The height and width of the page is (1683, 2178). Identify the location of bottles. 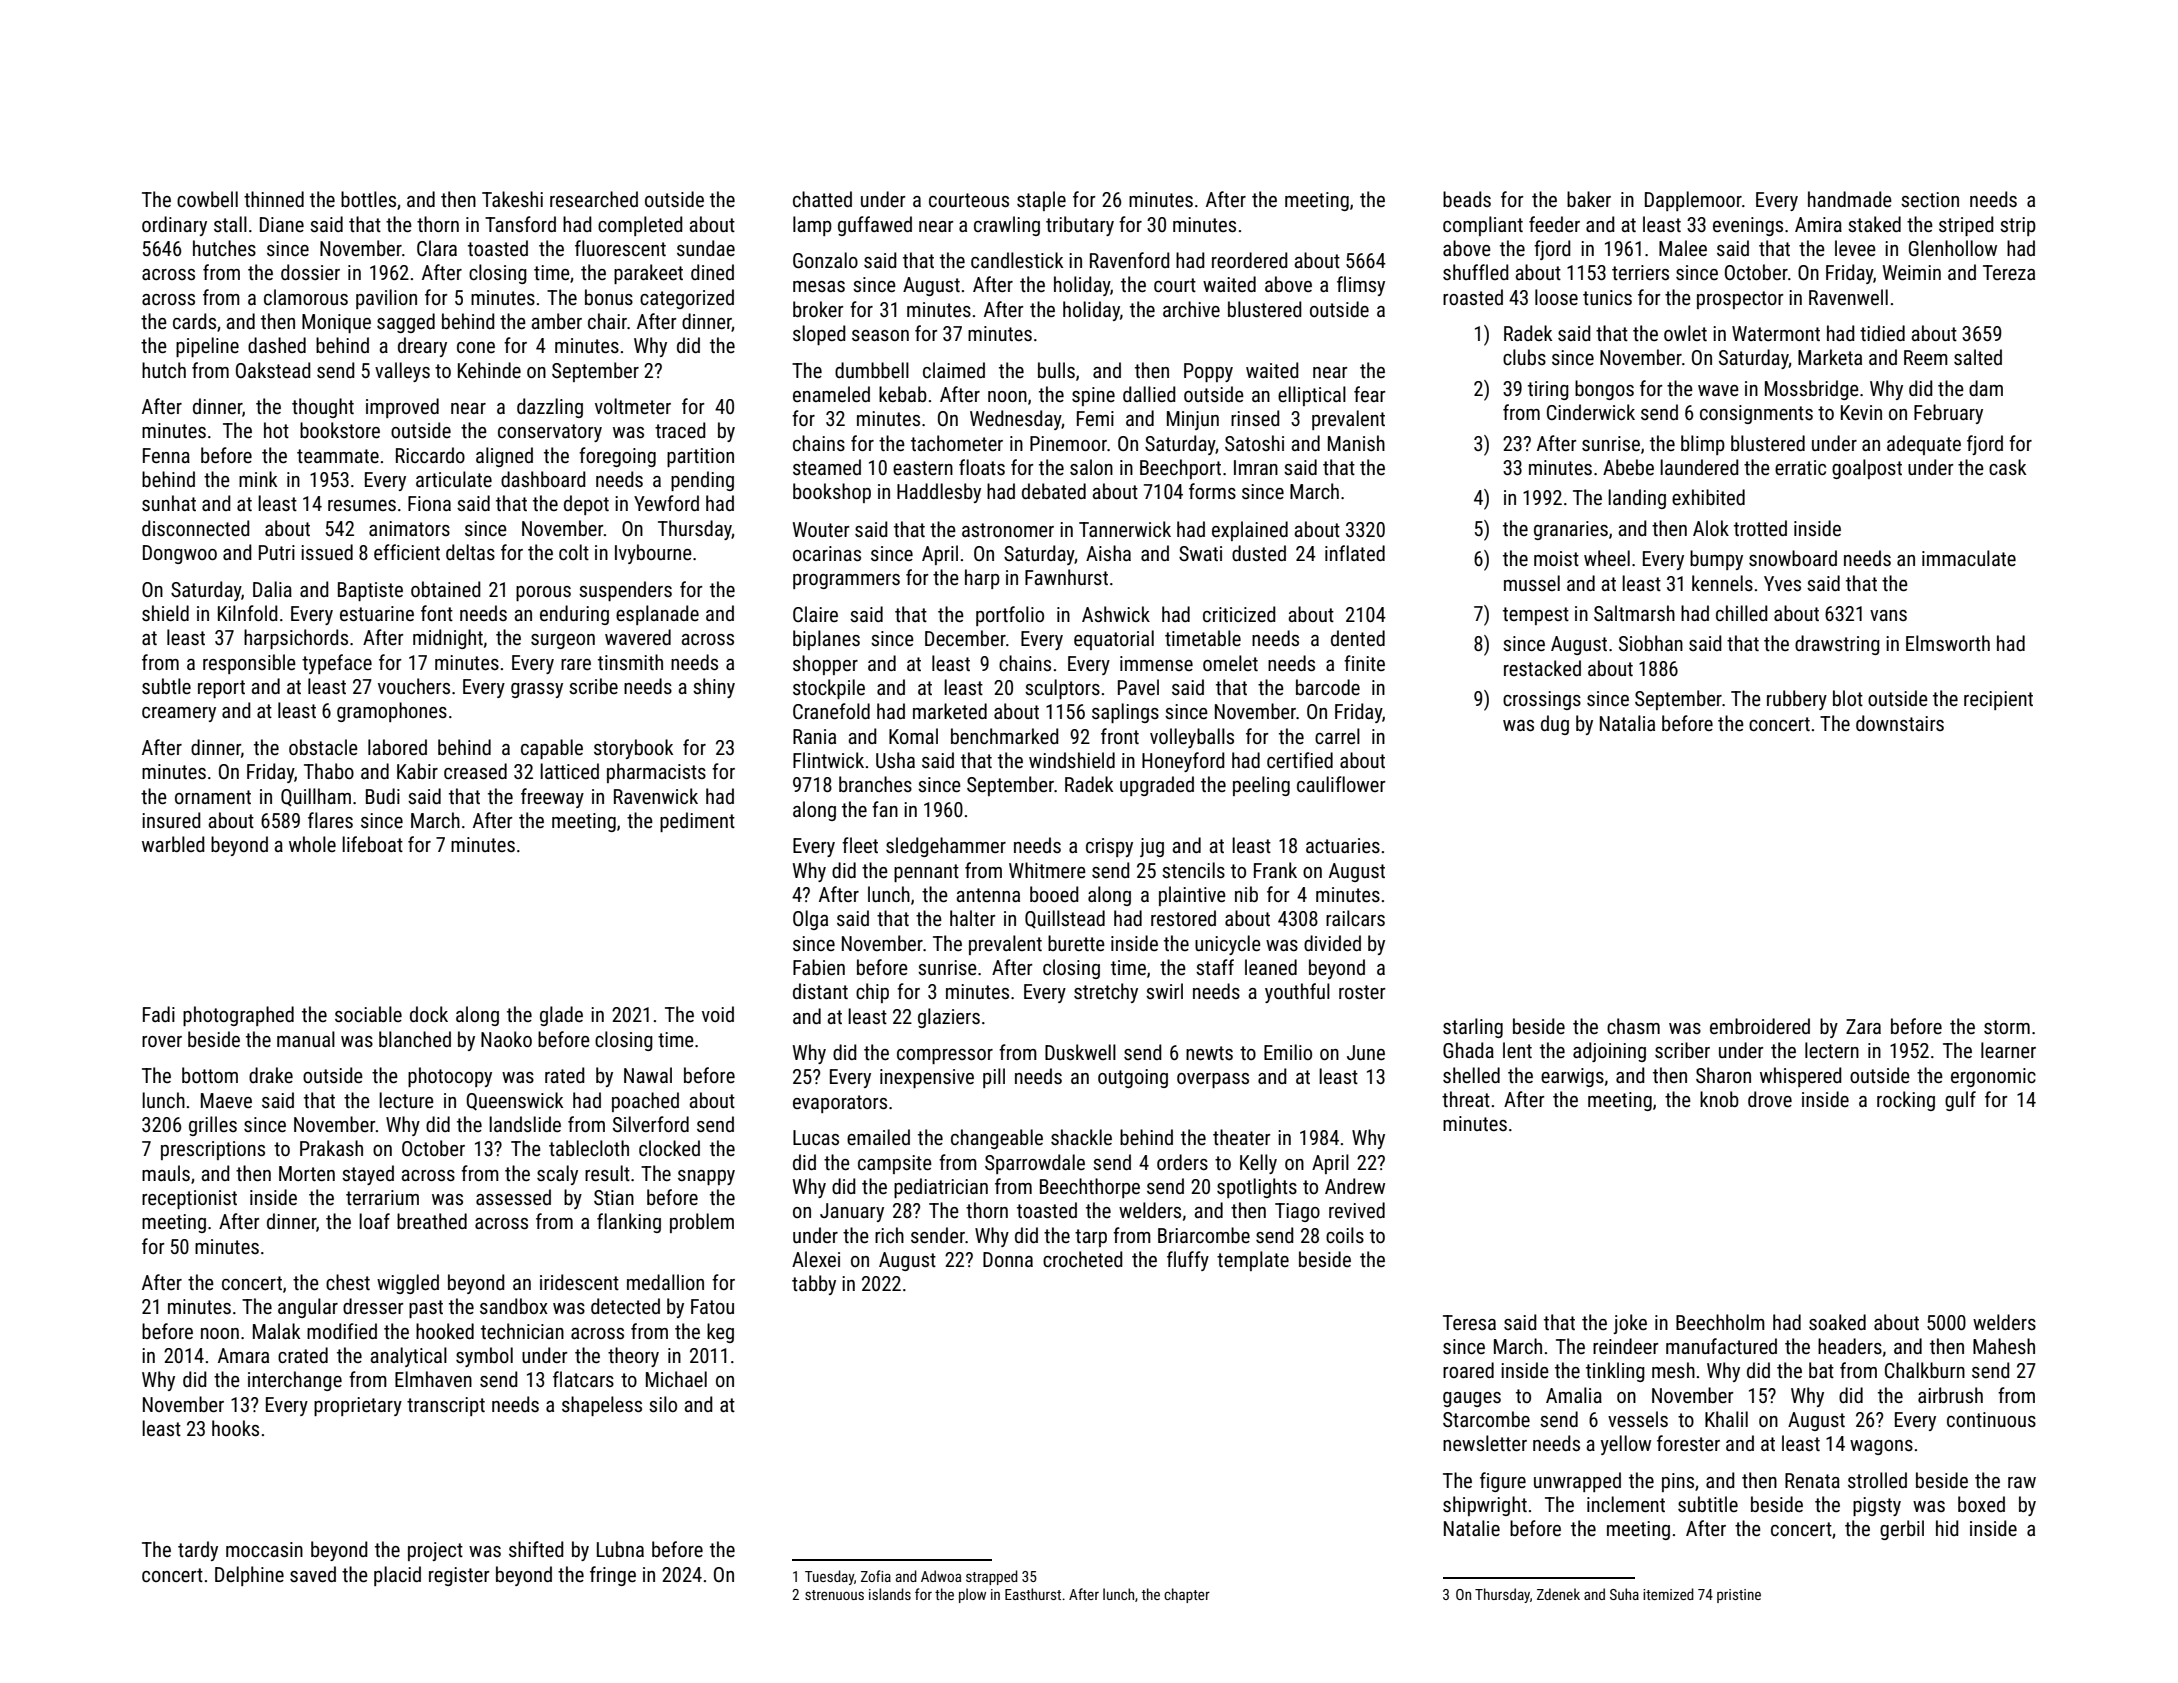
(368, 199).
